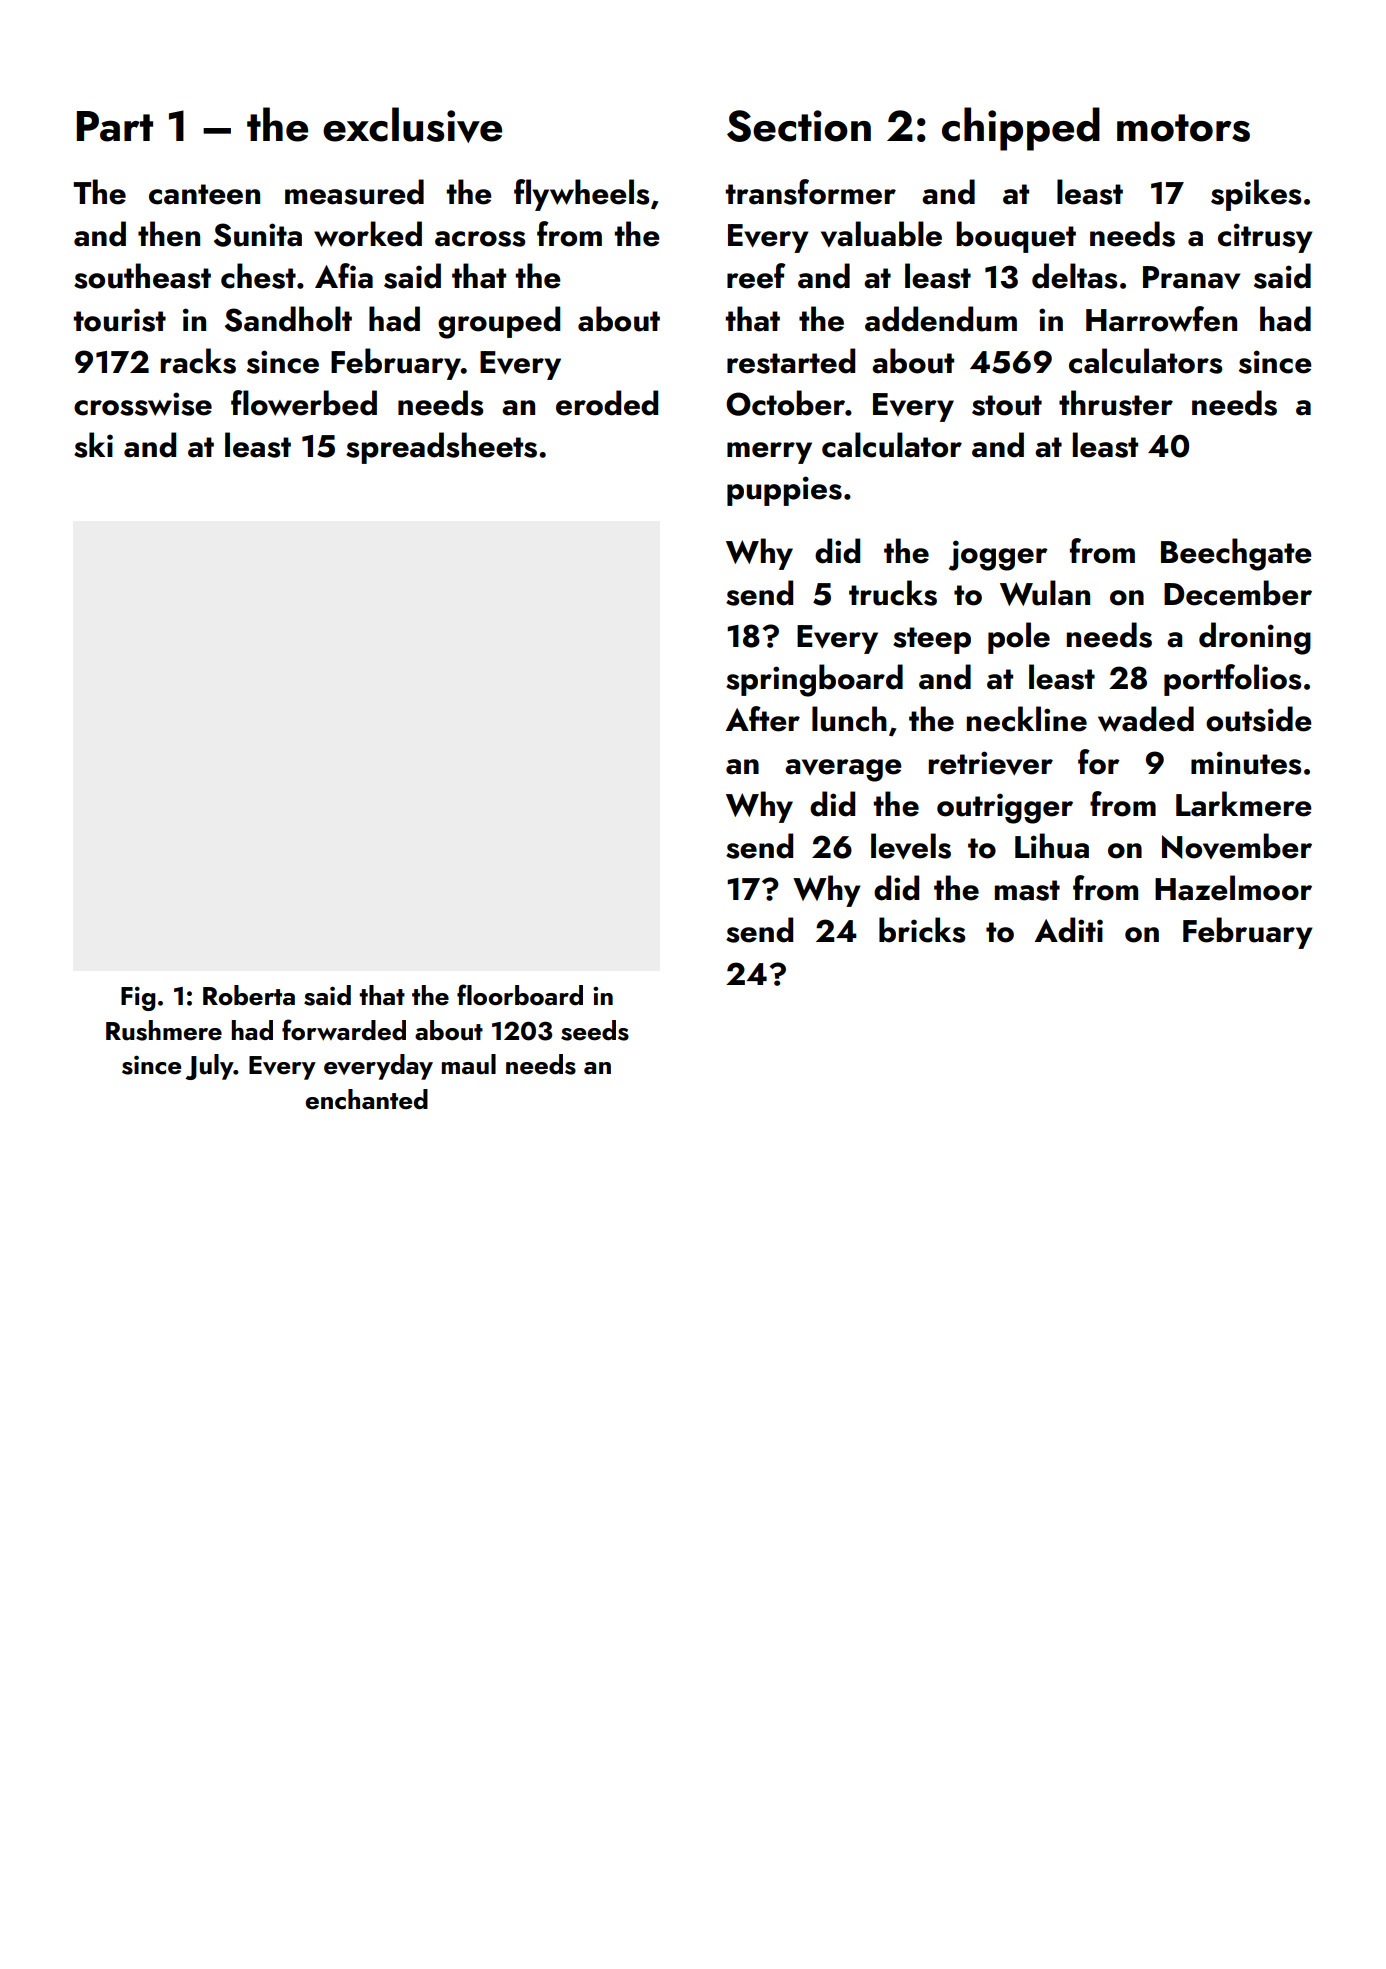 The image size is (1386, 1969). Describe the element at coordinates (366, 1099) in the document. I see `enchanted` at that location.
